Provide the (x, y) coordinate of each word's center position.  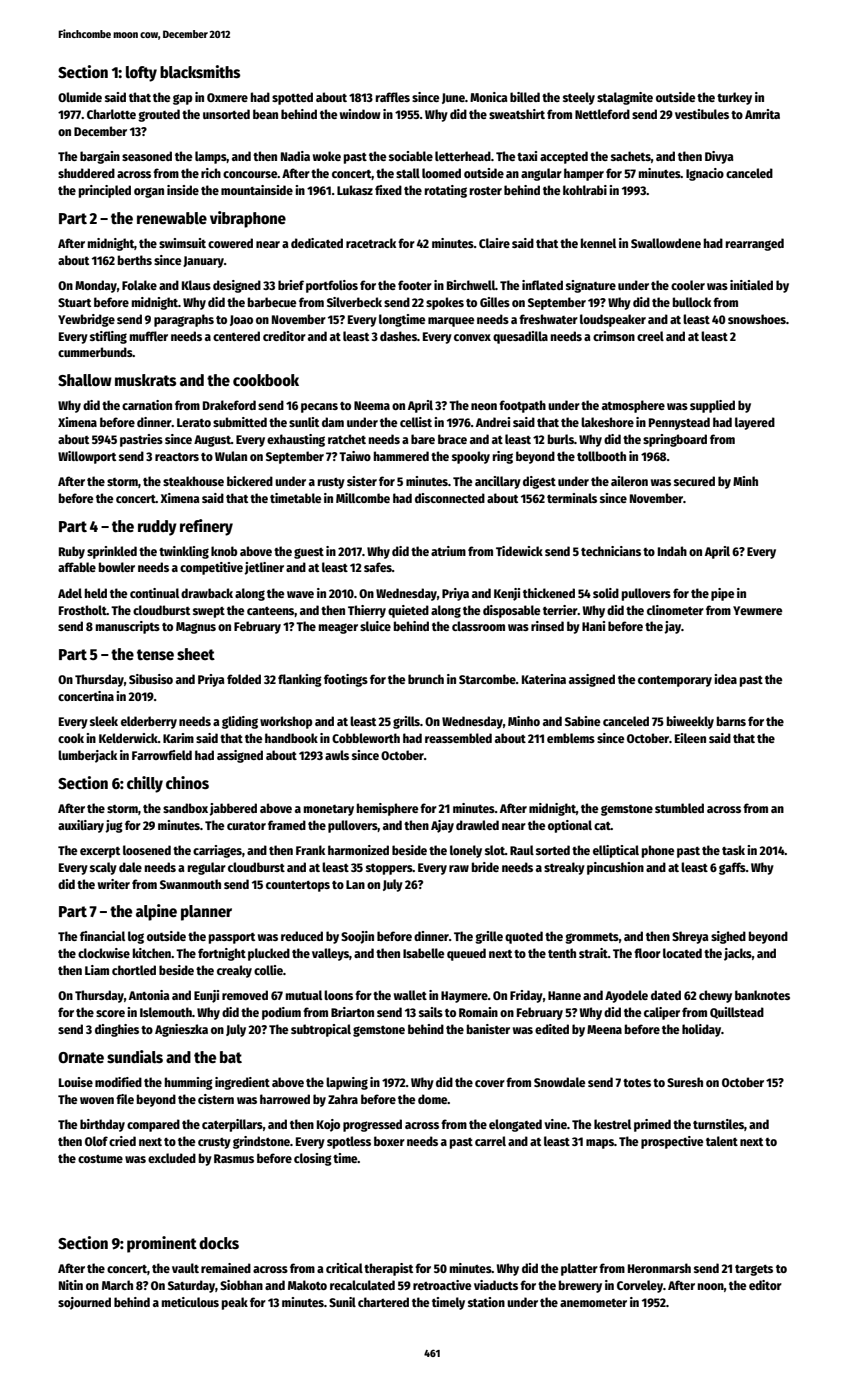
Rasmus (234, 1158)
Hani (593, 626)
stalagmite (625, 98)
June (453, 98)
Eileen (690, 738)
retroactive (442, 1285)
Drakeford (229, 405)
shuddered (86, 173)
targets (754, 1270)
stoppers (389, 869)
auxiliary (81, 826)
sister (362, 481)
